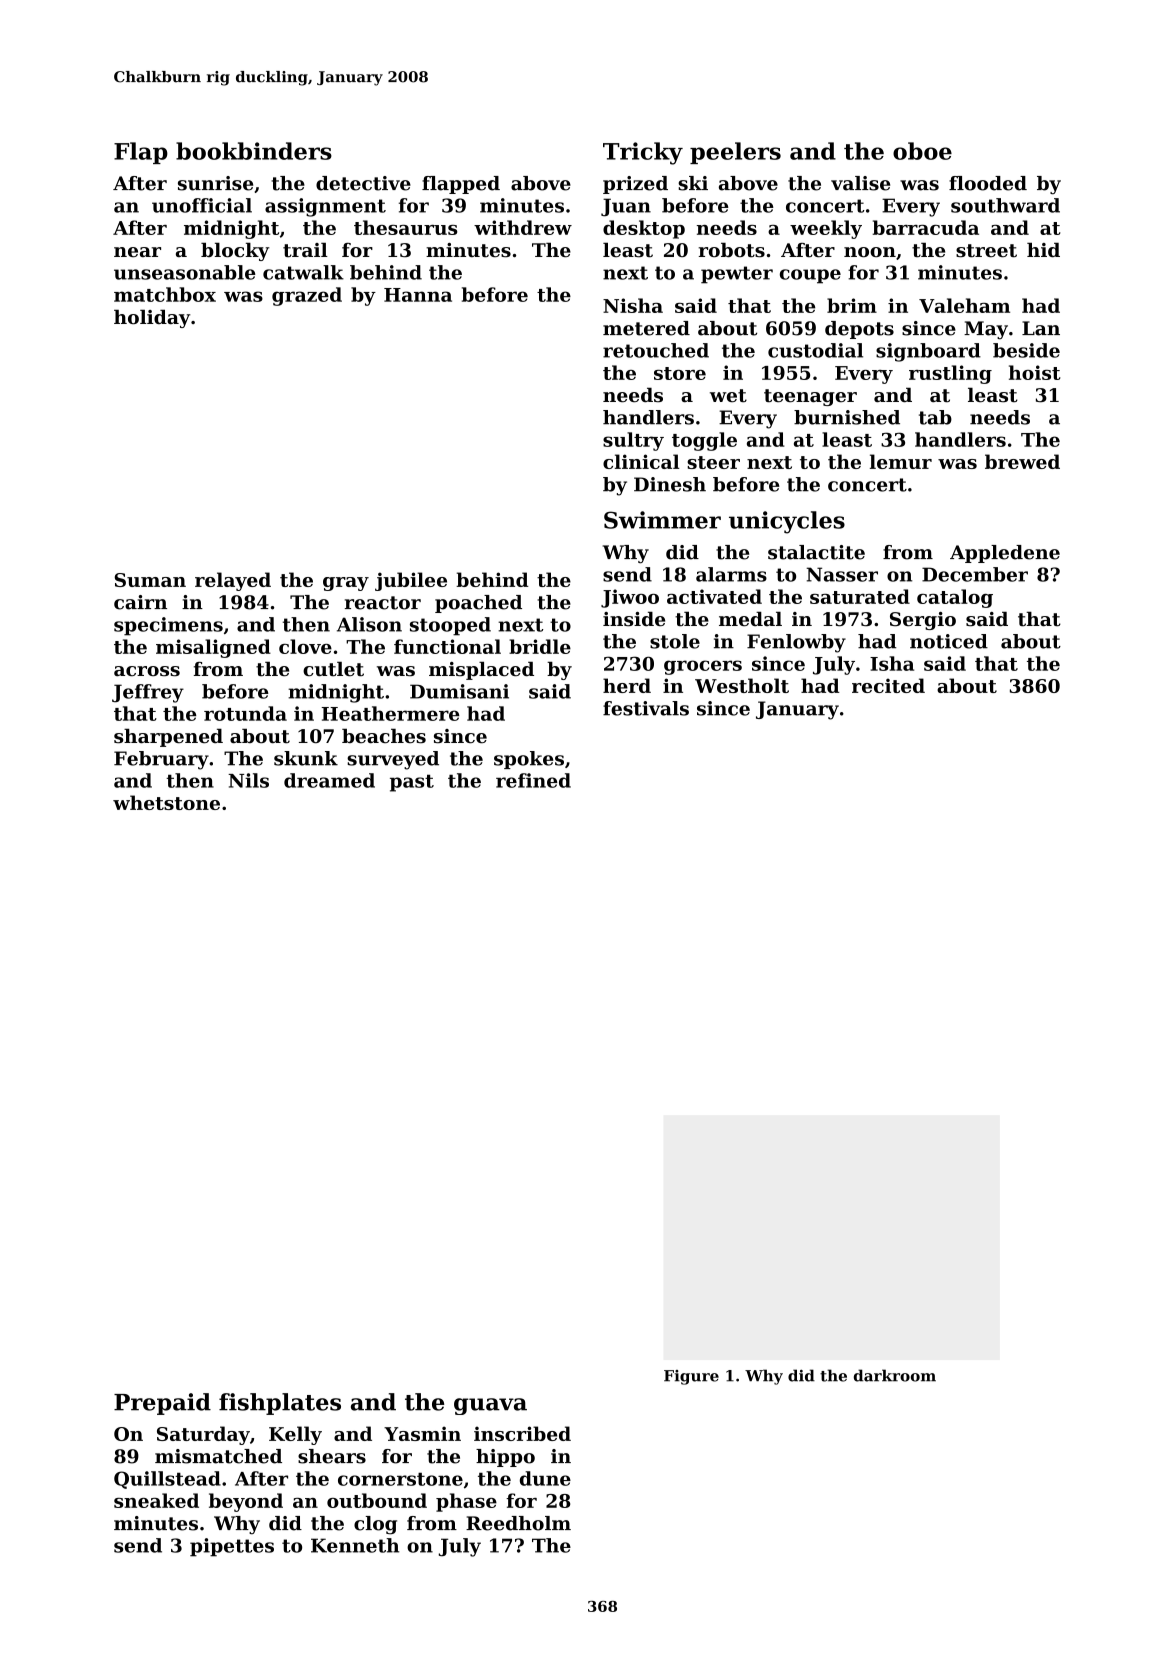 This screenshot has width=1174, height=1661. I want to click on whetstone, so click(166, 802).
